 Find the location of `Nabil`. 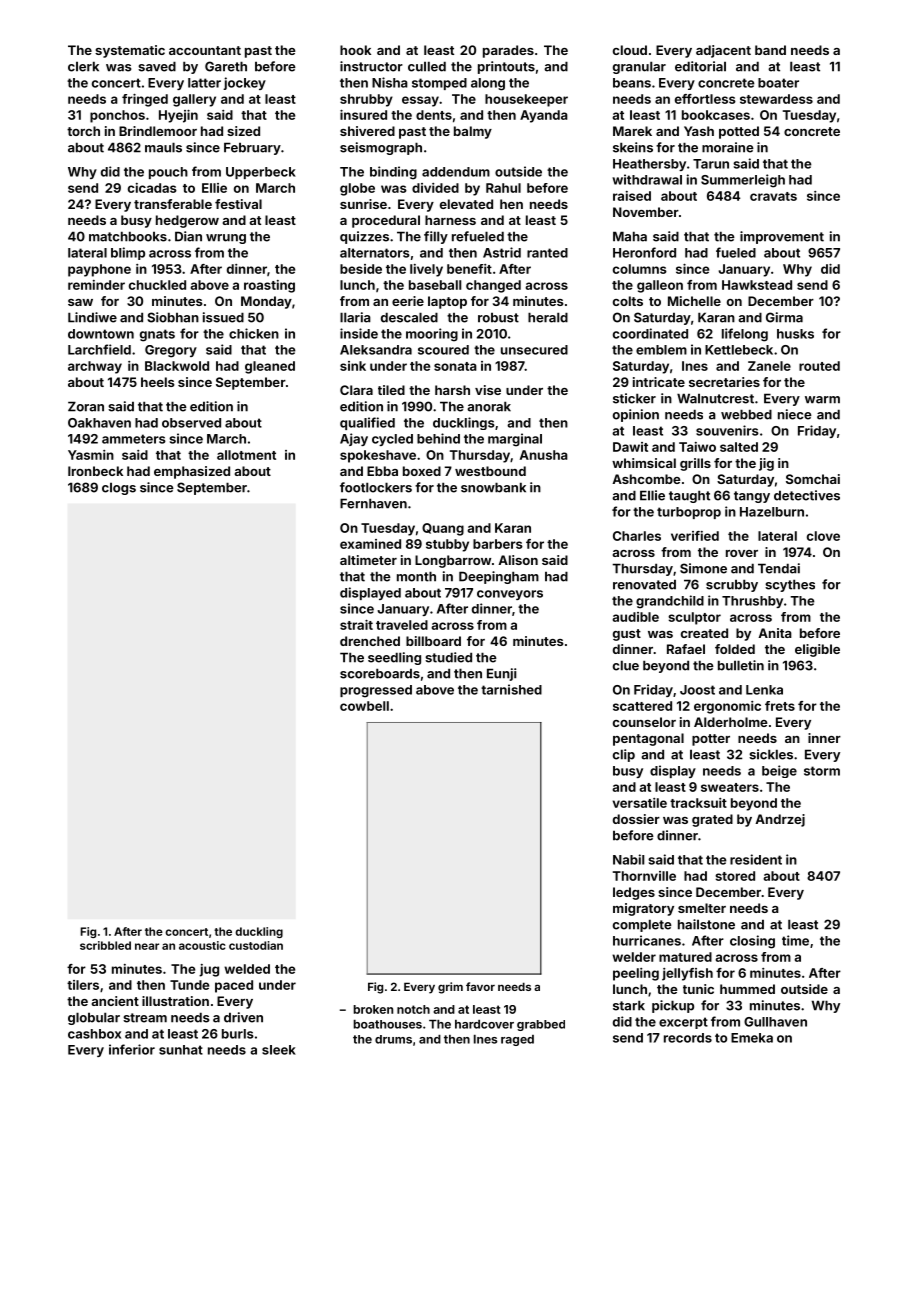

Nabil is located at coordinates (628, 859).
